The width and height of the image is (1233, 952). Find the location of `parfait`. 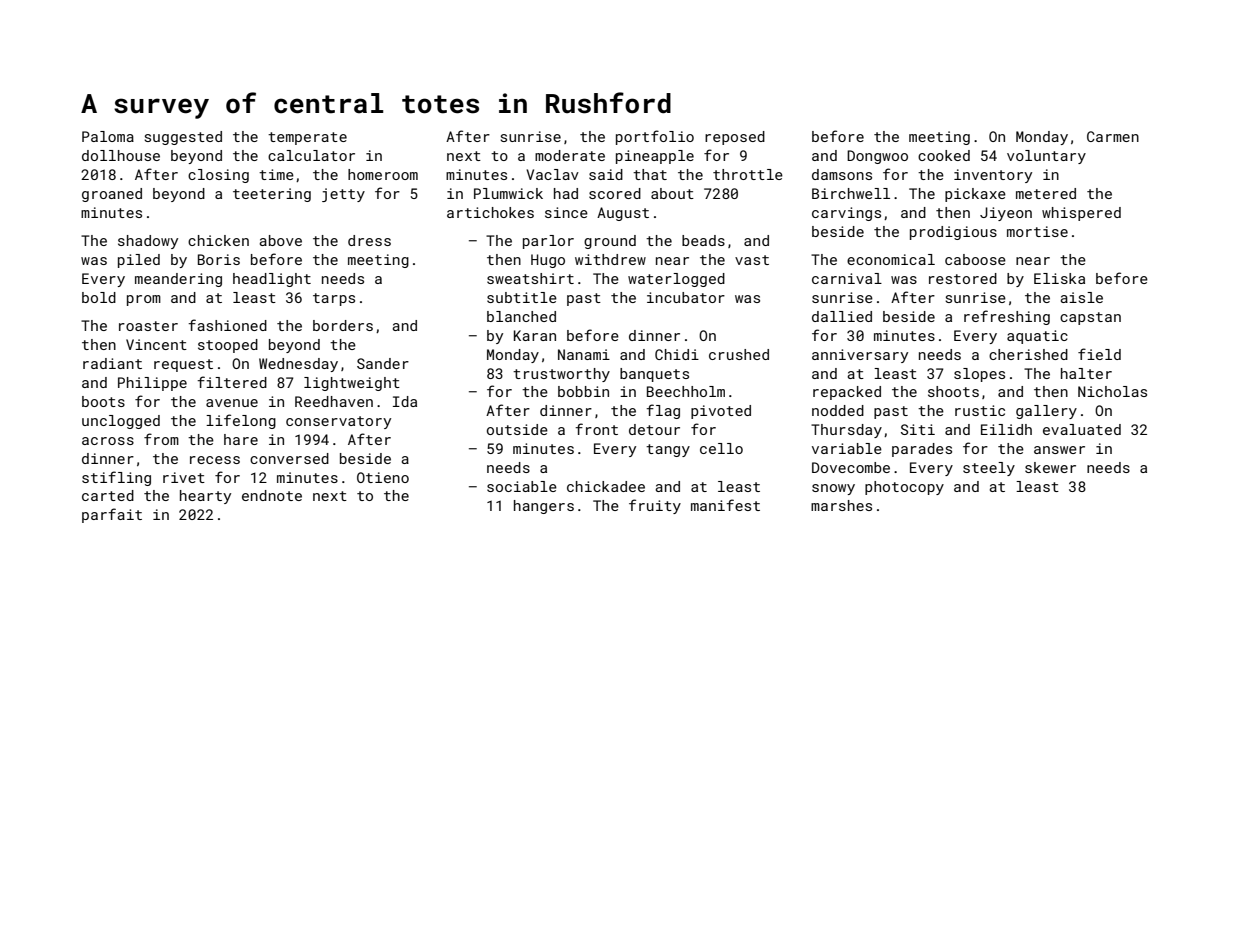

parfait is located at coordinates (112, 515).
